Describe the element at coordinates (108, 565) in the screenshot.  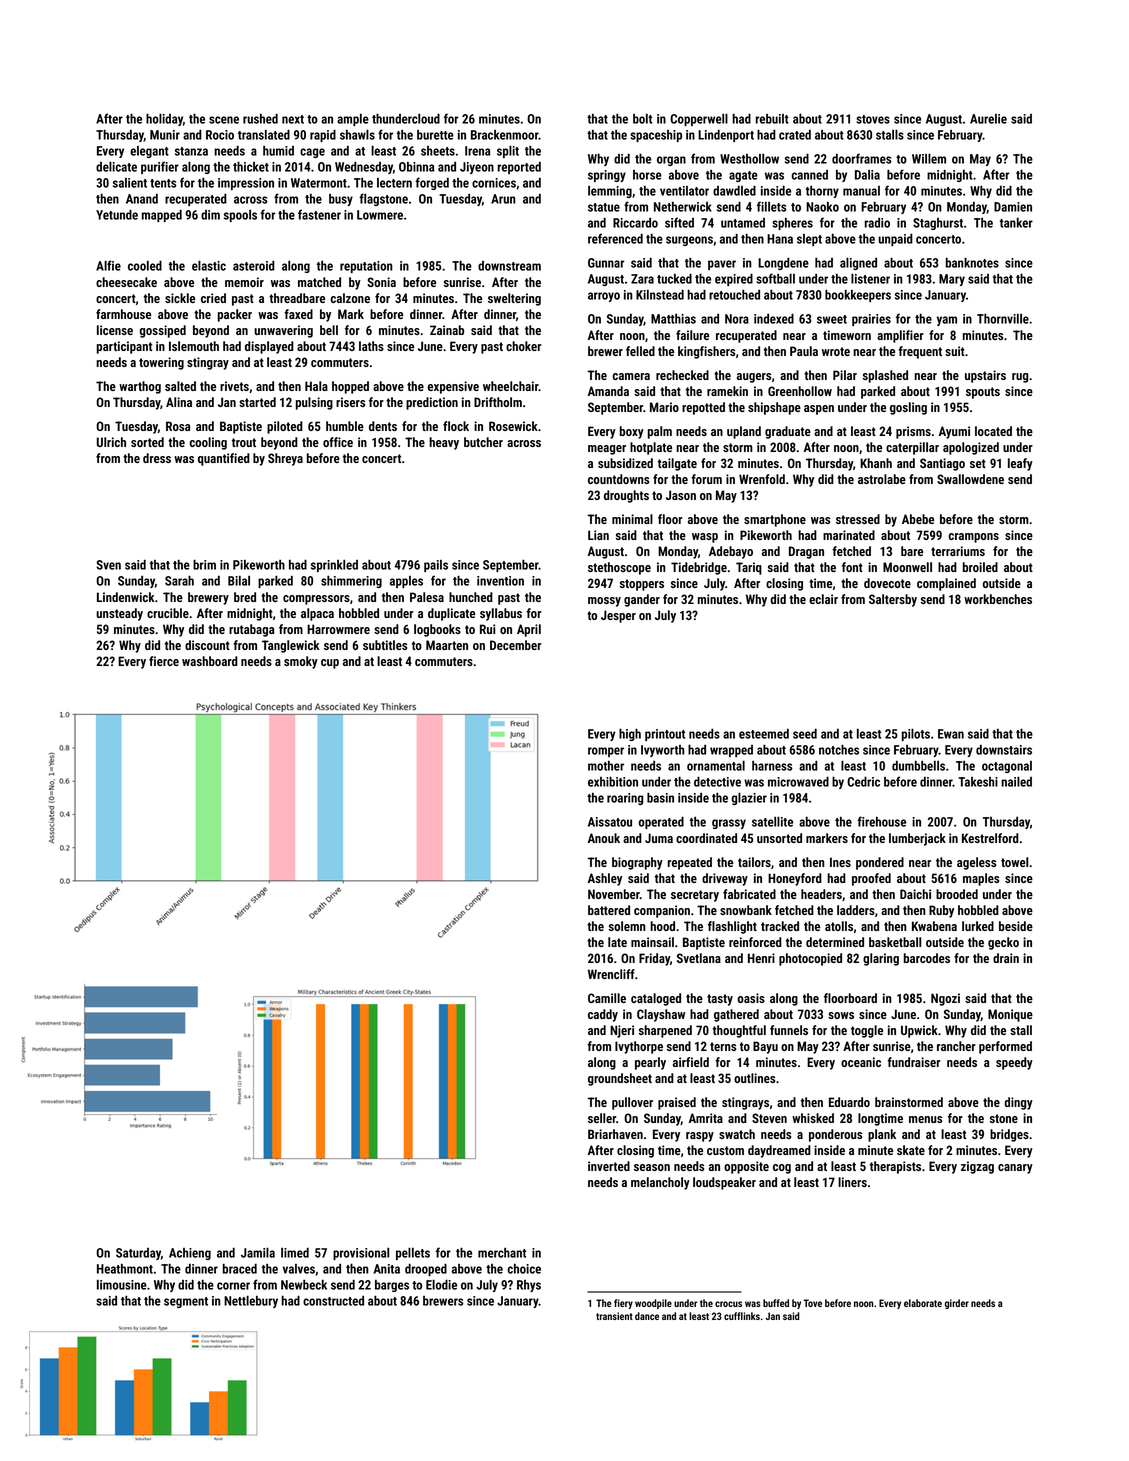
I see `Sven` at that location.
